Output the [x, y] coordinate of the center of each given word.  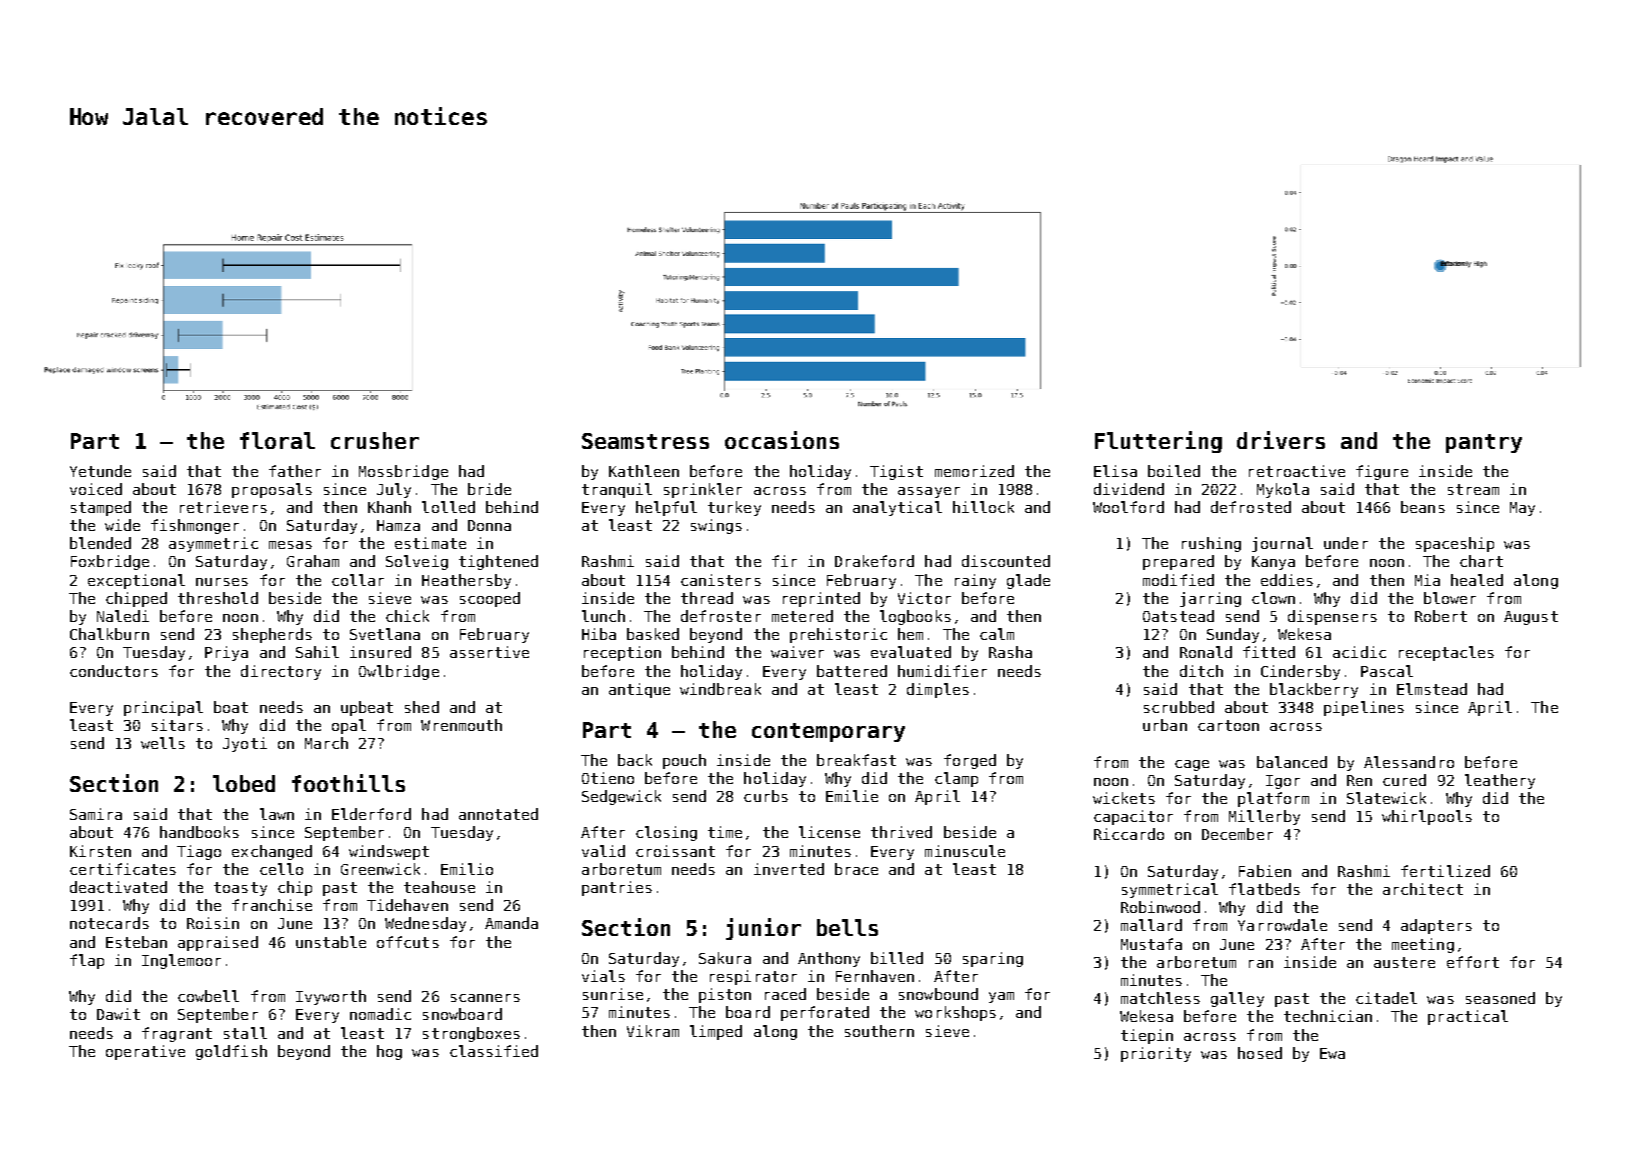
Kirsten [100, 851]
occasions [782, 440]
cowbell [208, 996]
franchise [272, 905]
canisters [721, 580]
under [1346, 543]
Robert [1441, 616]
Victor [924, 598]
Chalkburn [109, 634]
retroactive [1297, 471]
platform [1273, 799]
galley [1237, 999]
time [725, 832]
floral [277, 440]
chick [407, 616]
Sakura [725, 958]
